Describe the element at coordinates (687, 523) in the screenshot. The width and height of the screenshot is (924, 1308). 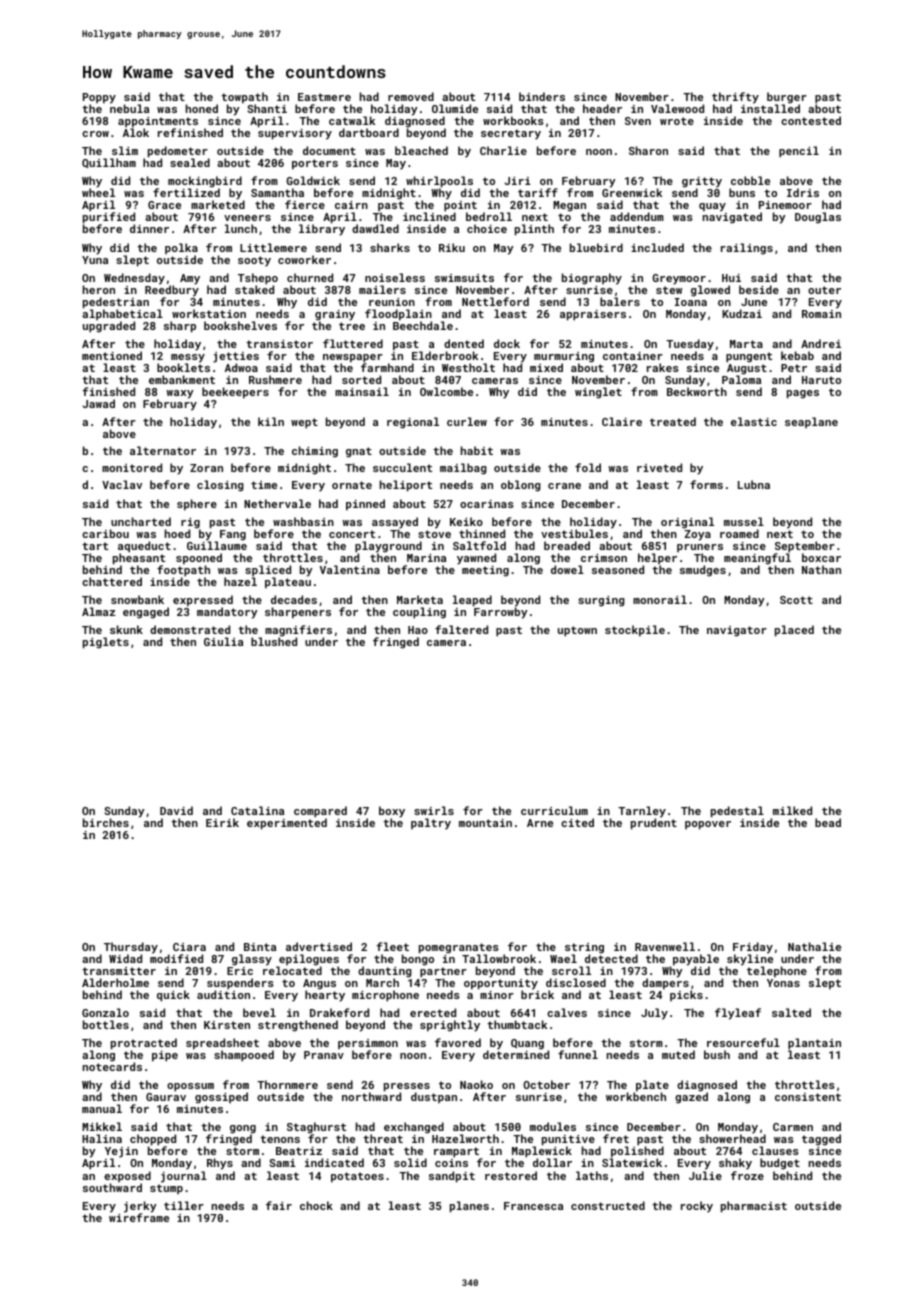
I see `original` at that location.
